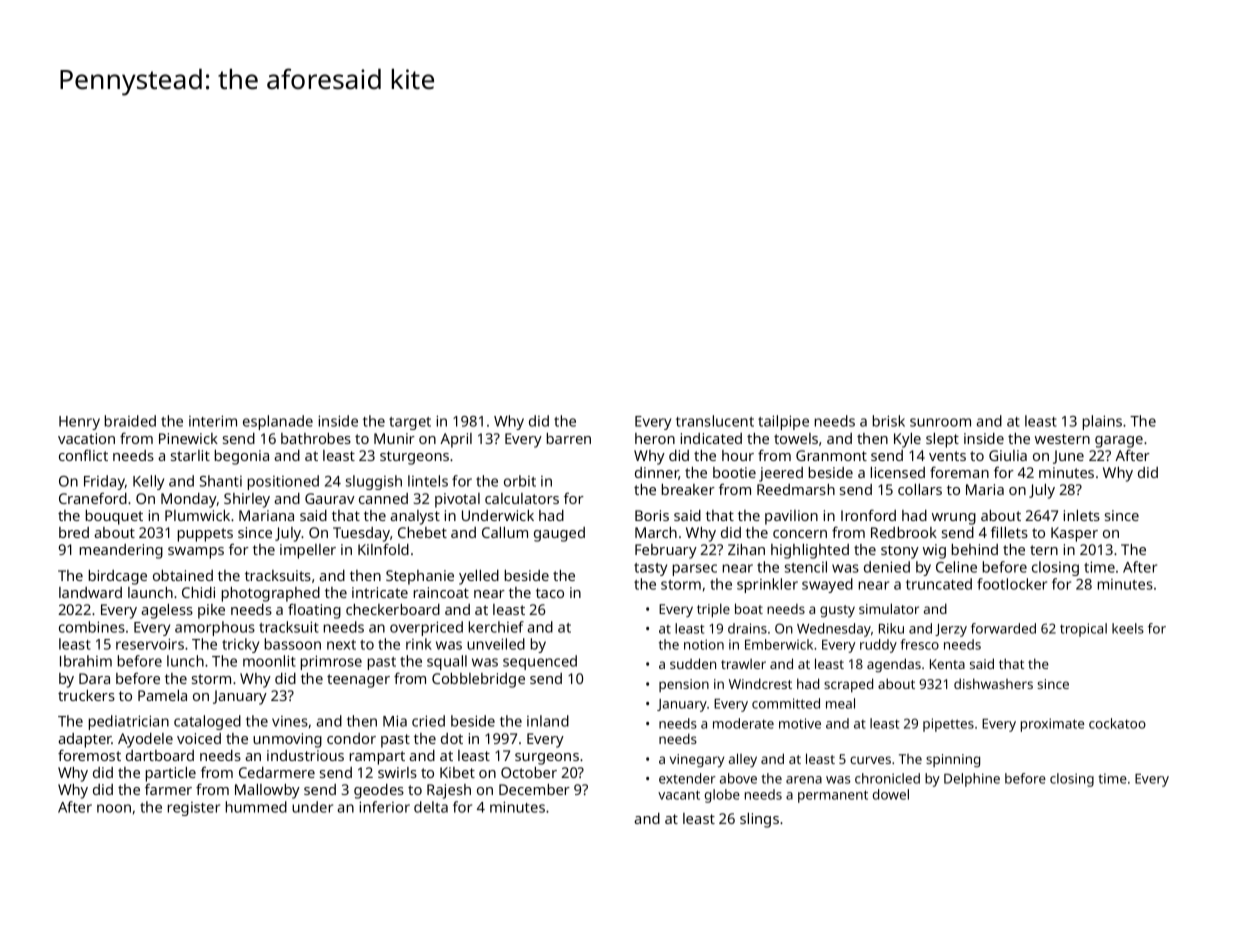  What do you see at coordinates (760, 683) in the page?
I see `Windcrest` at bounding box center [760, 683].
